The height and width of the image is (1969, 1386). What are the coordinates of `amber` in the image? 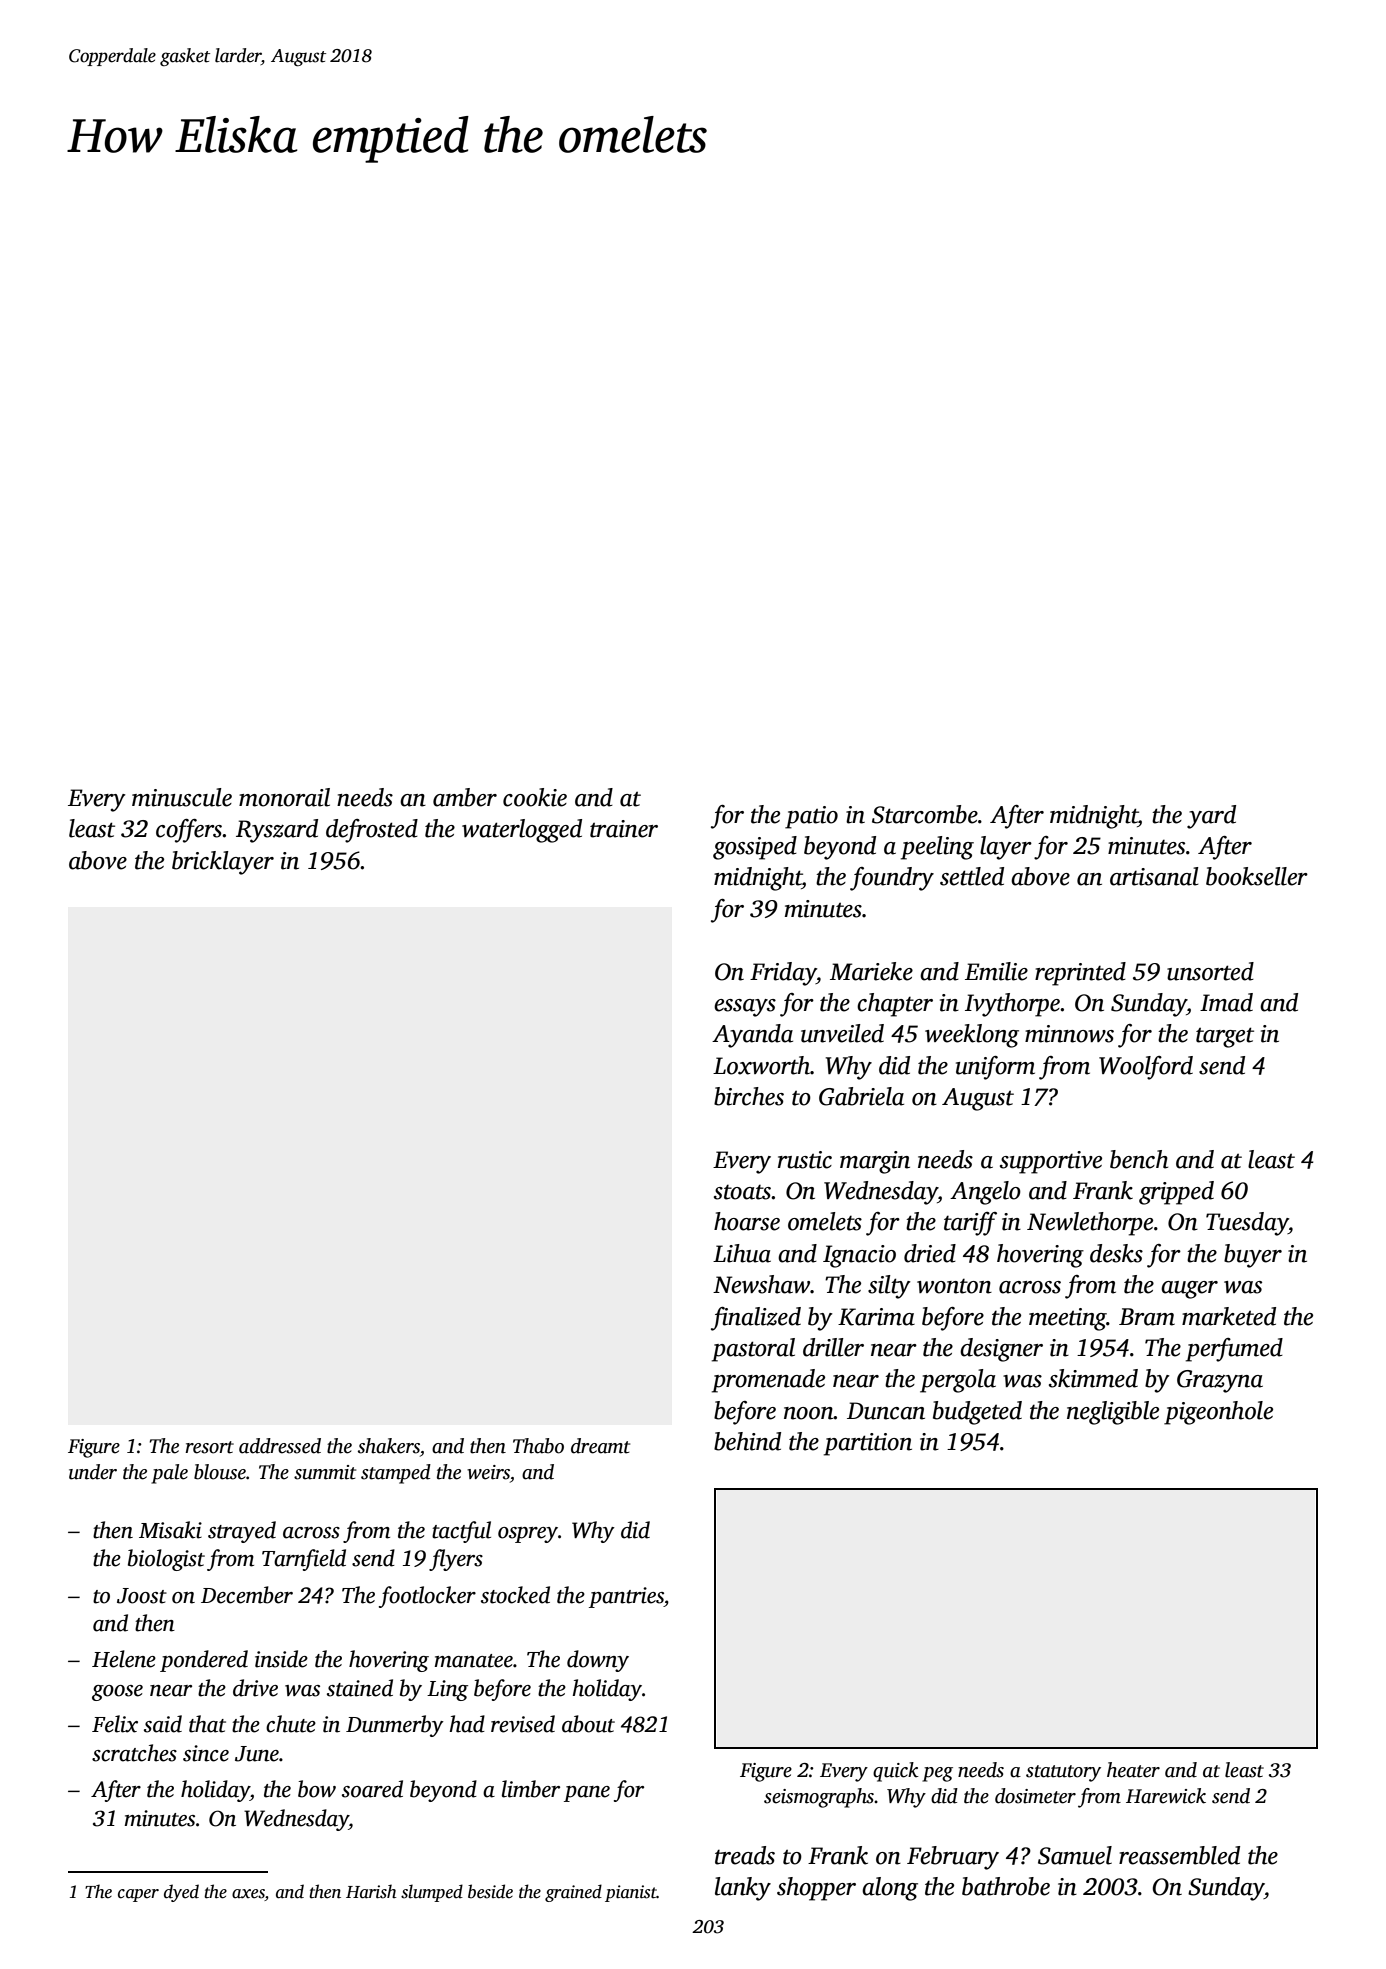 It's located at (465, 797).
